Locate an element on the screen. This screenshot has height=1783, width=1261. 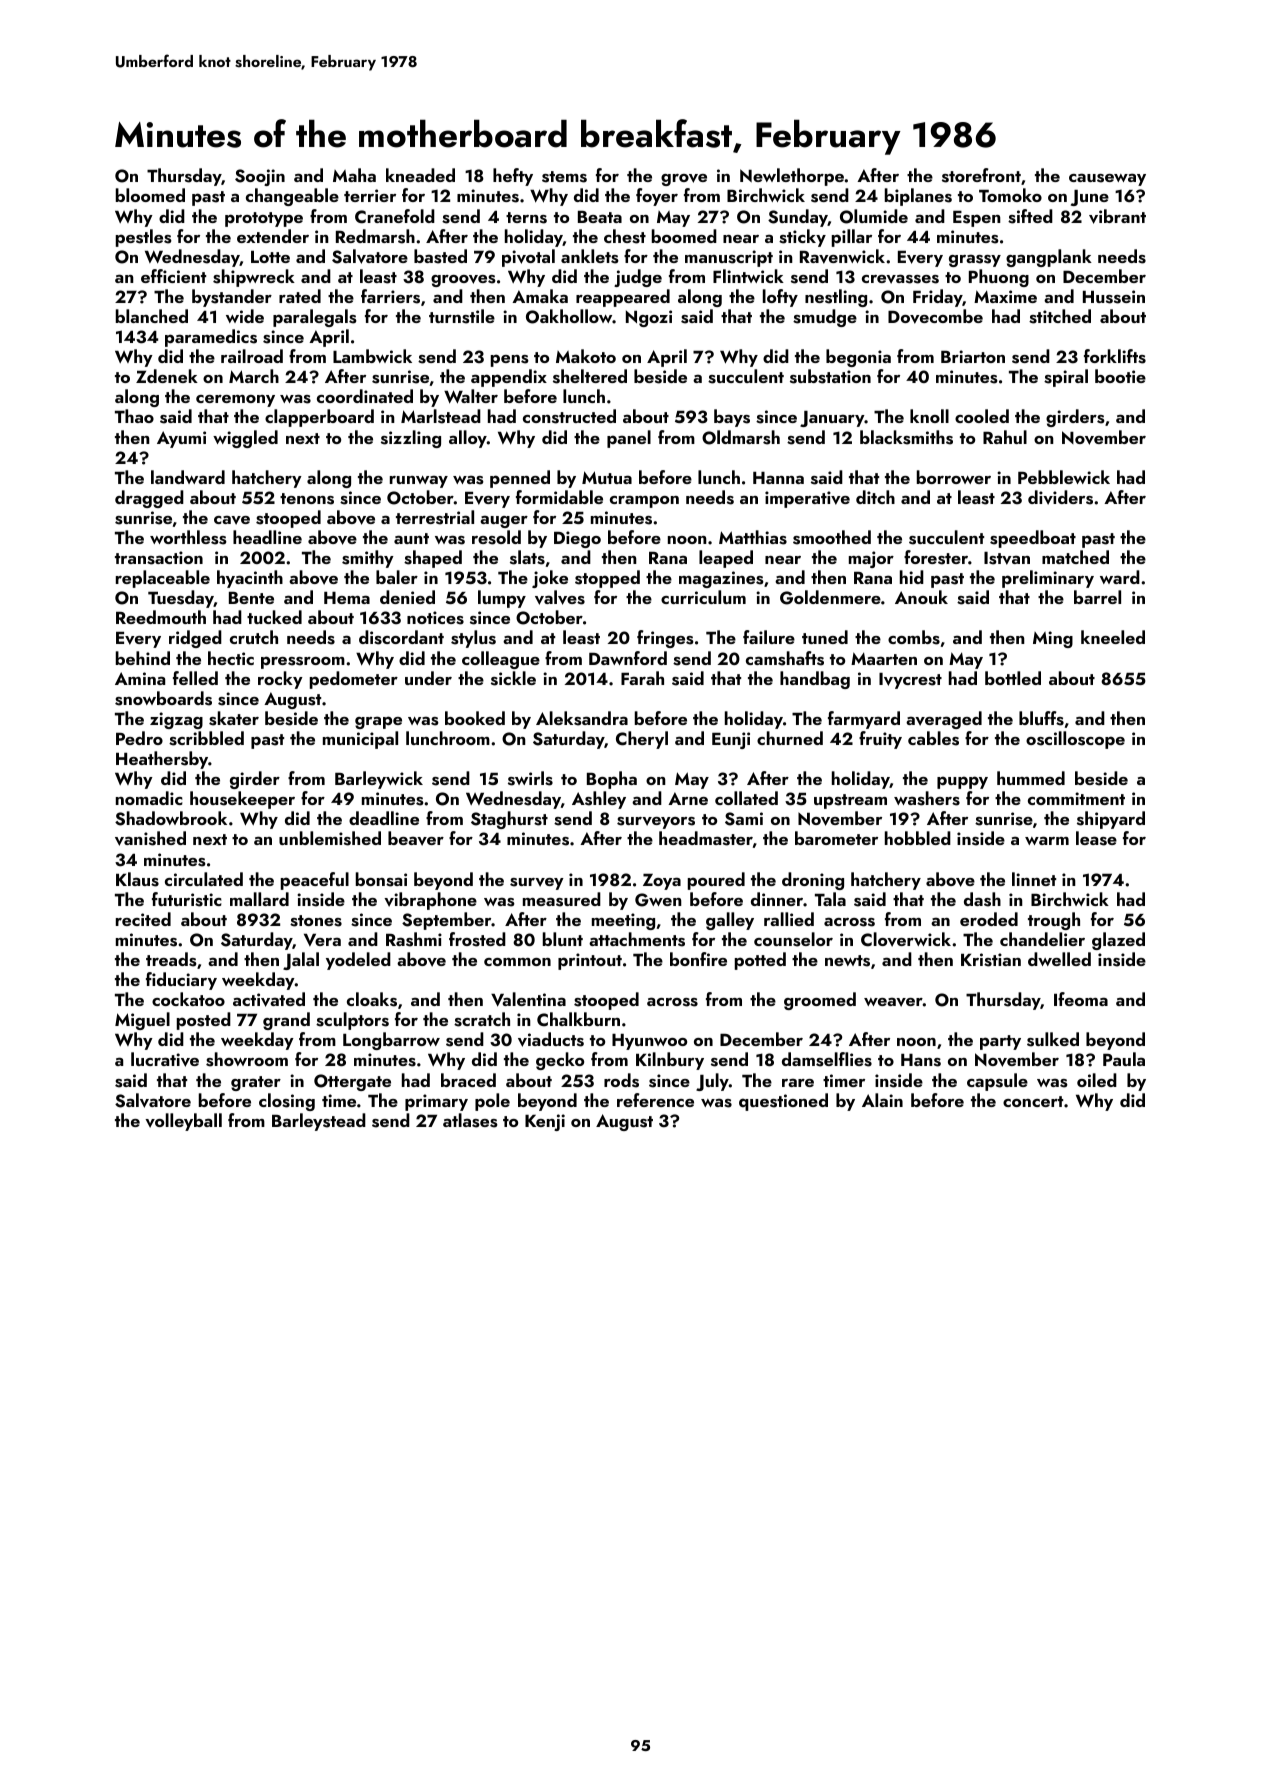
stems is located at coordinates (564, 177).
